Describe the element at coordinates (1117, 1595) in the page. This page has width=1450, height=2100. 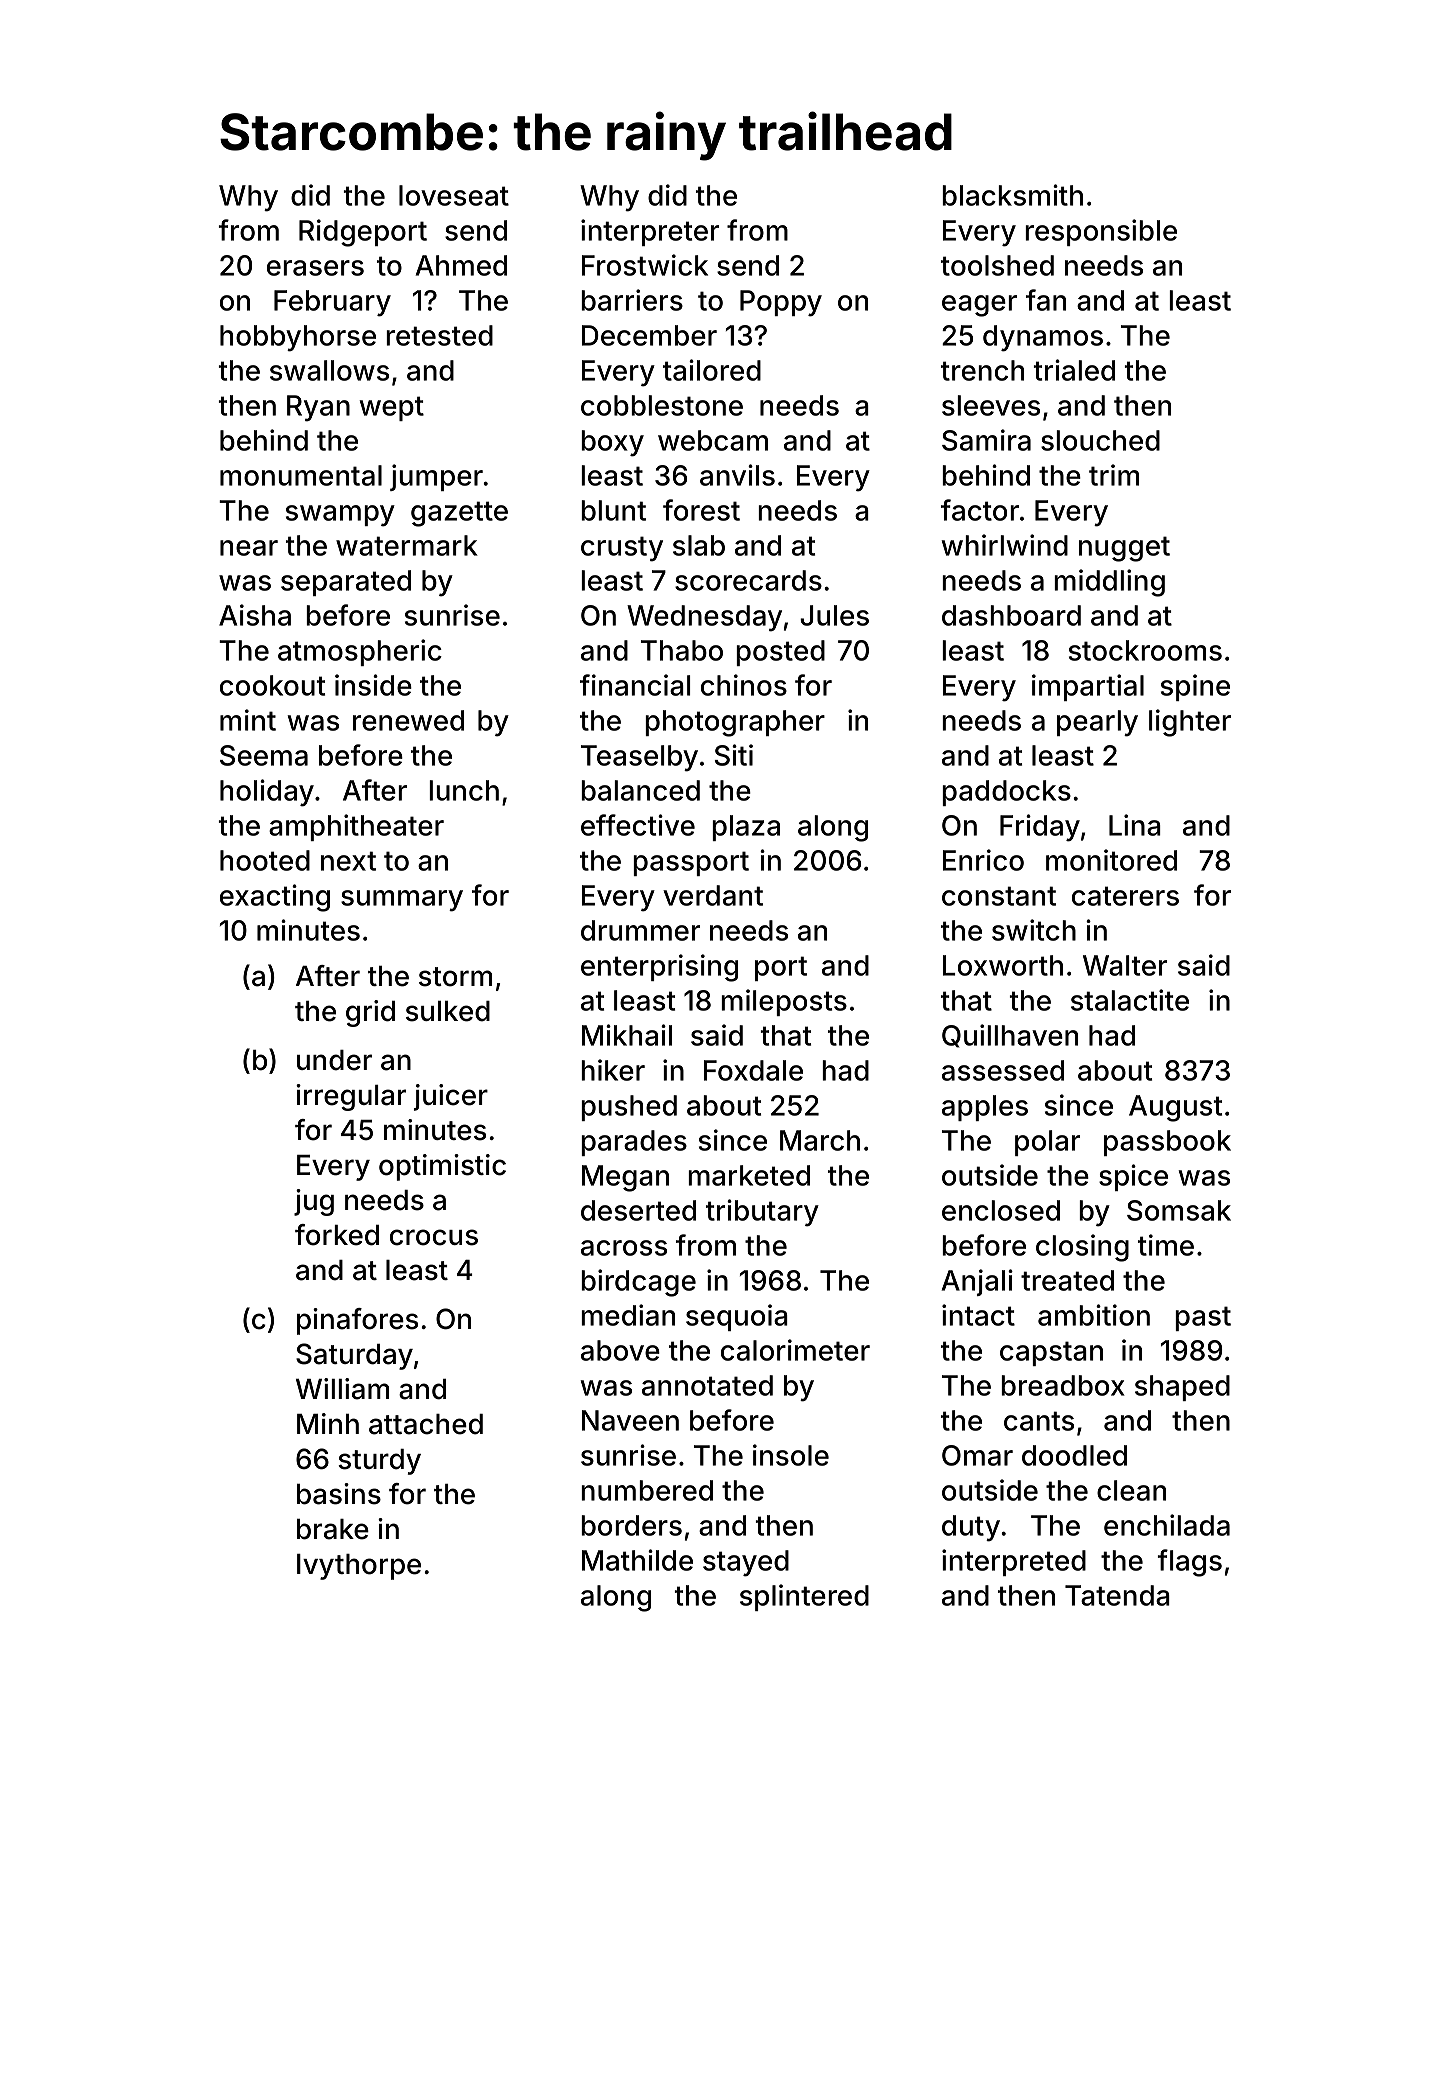
I see `Tatenda` at that location.
